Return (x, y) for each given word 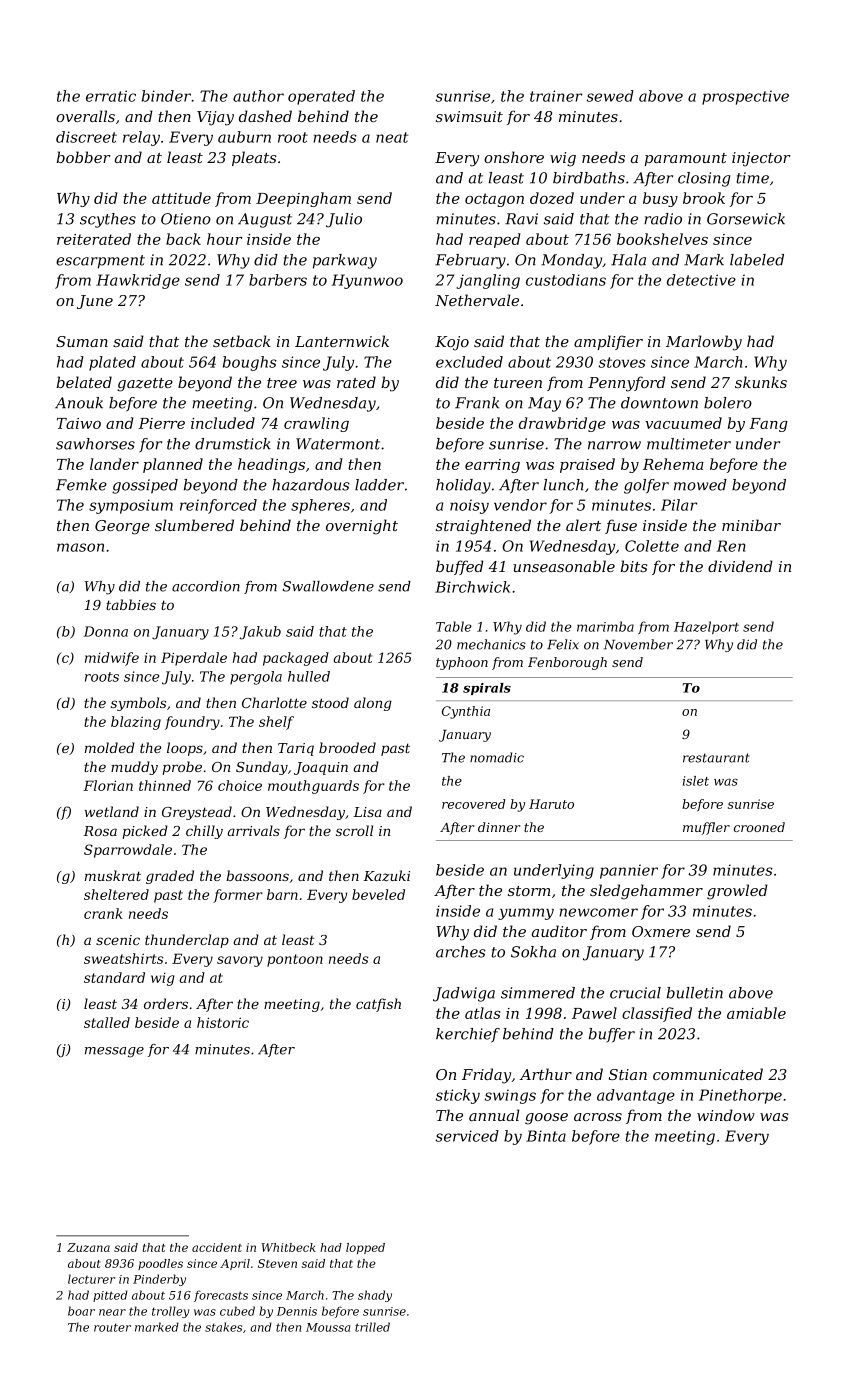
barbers (278, 280)
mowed (700, 485)
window (726, 1115)
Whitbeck (288, 1247)
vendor (520, 505)
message (114, 1052)
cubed (237, 1311)
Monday (571, 261)
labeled (757, 260)
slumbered (194, 525)
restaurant (716, 758)
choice (240, 785)
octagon (494, 200)
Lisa (367, 812)
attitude (181, 198)
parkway (345, 261)
